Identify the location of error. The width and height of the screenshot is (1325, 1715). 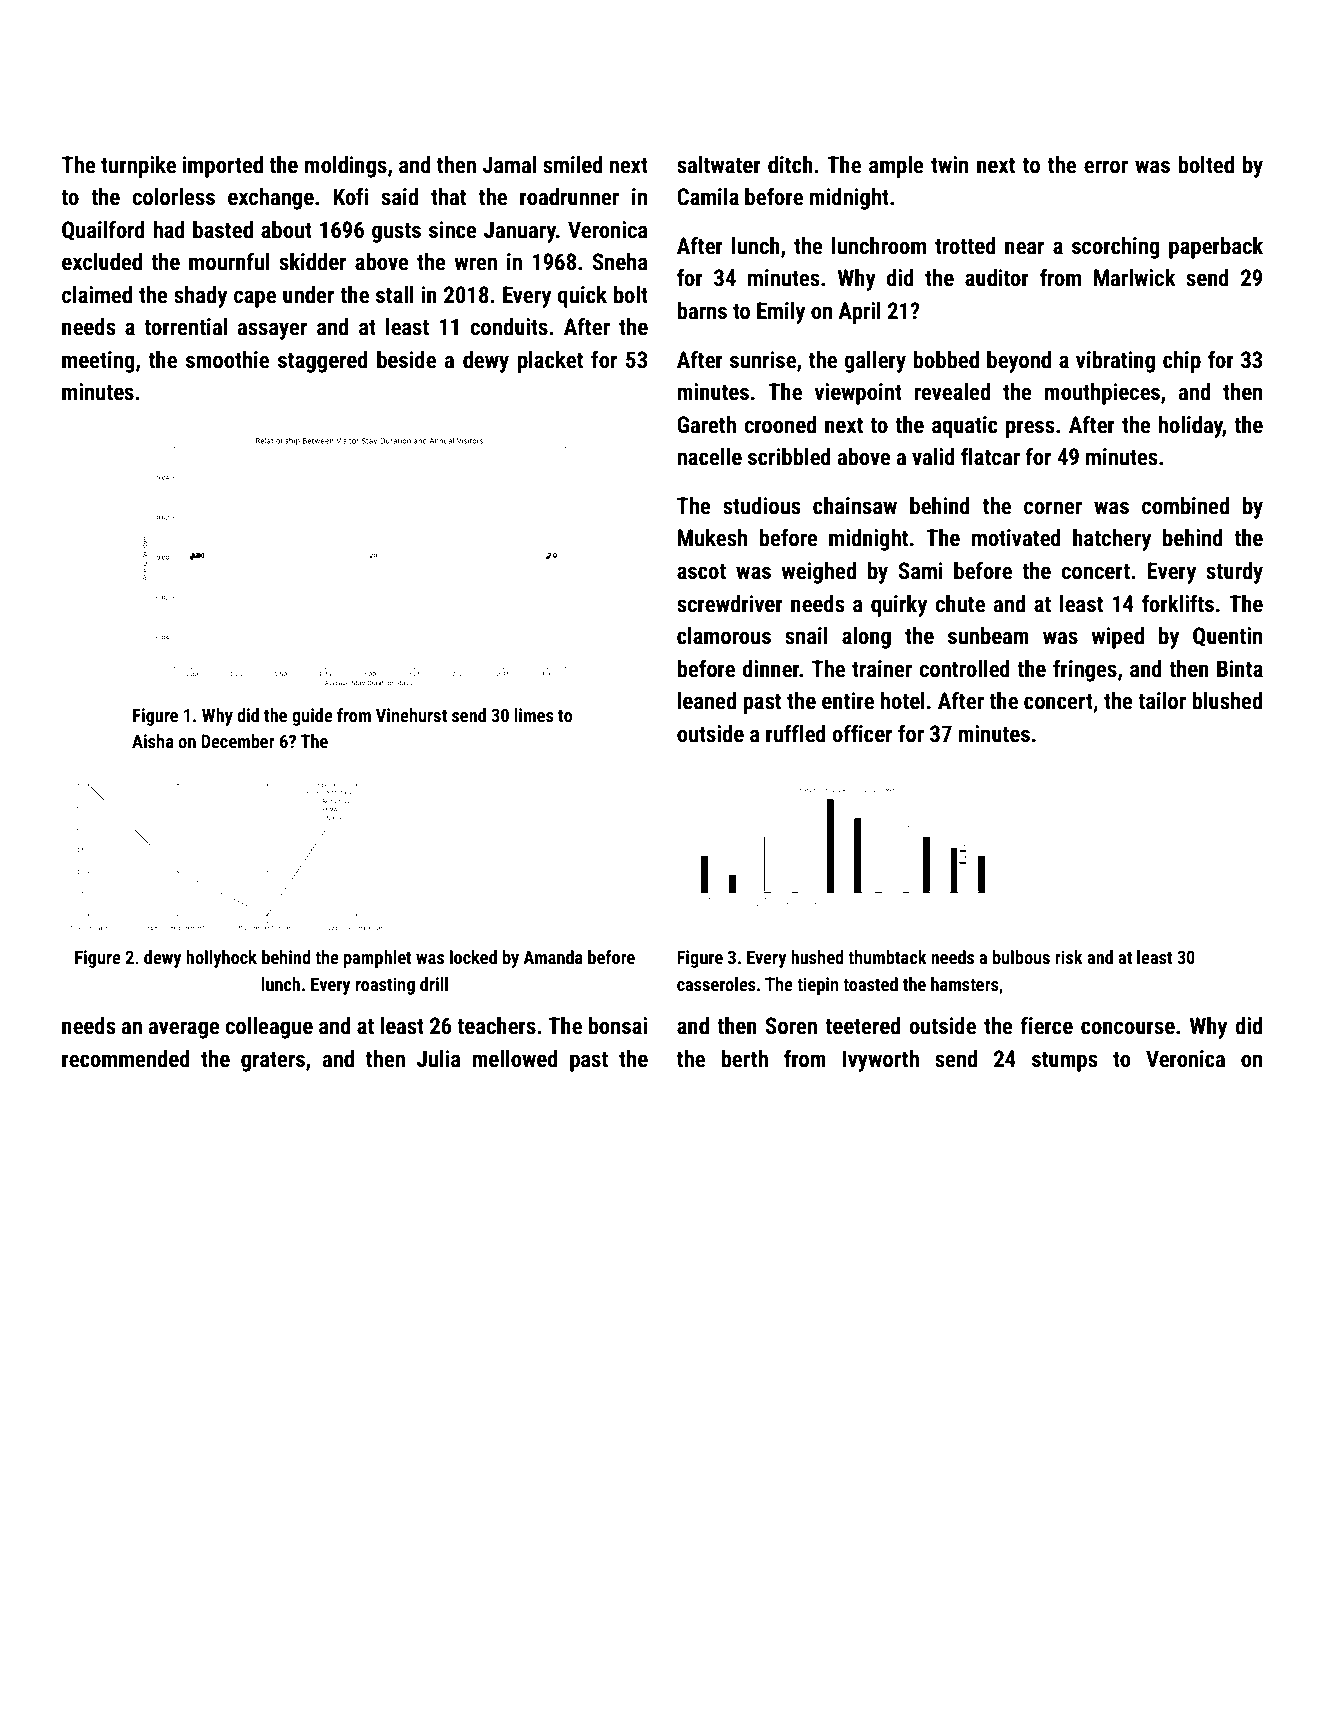
(1106, 167).
